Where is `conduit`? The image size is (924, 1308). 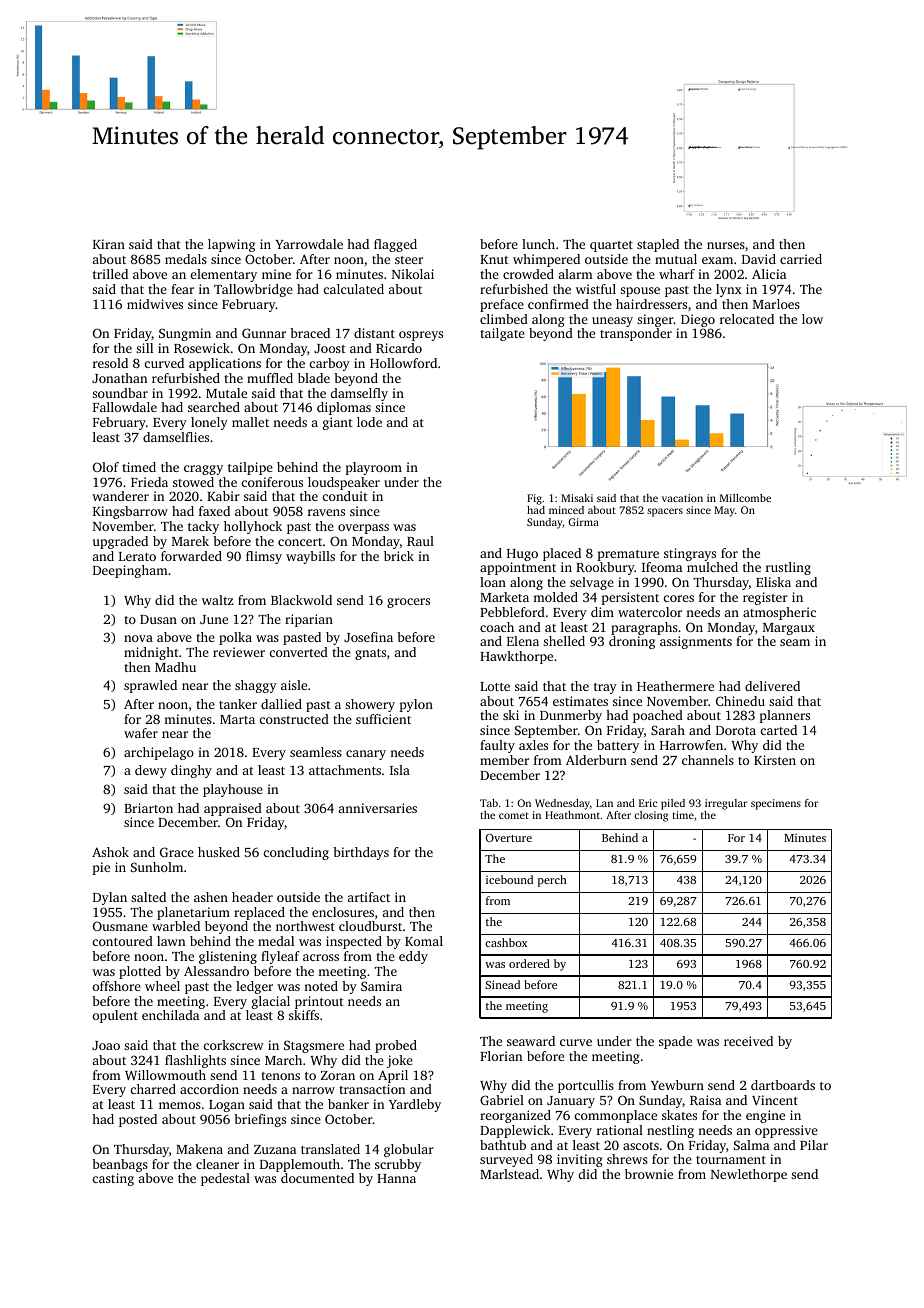 conduit is located at coordinates (345, 496).
